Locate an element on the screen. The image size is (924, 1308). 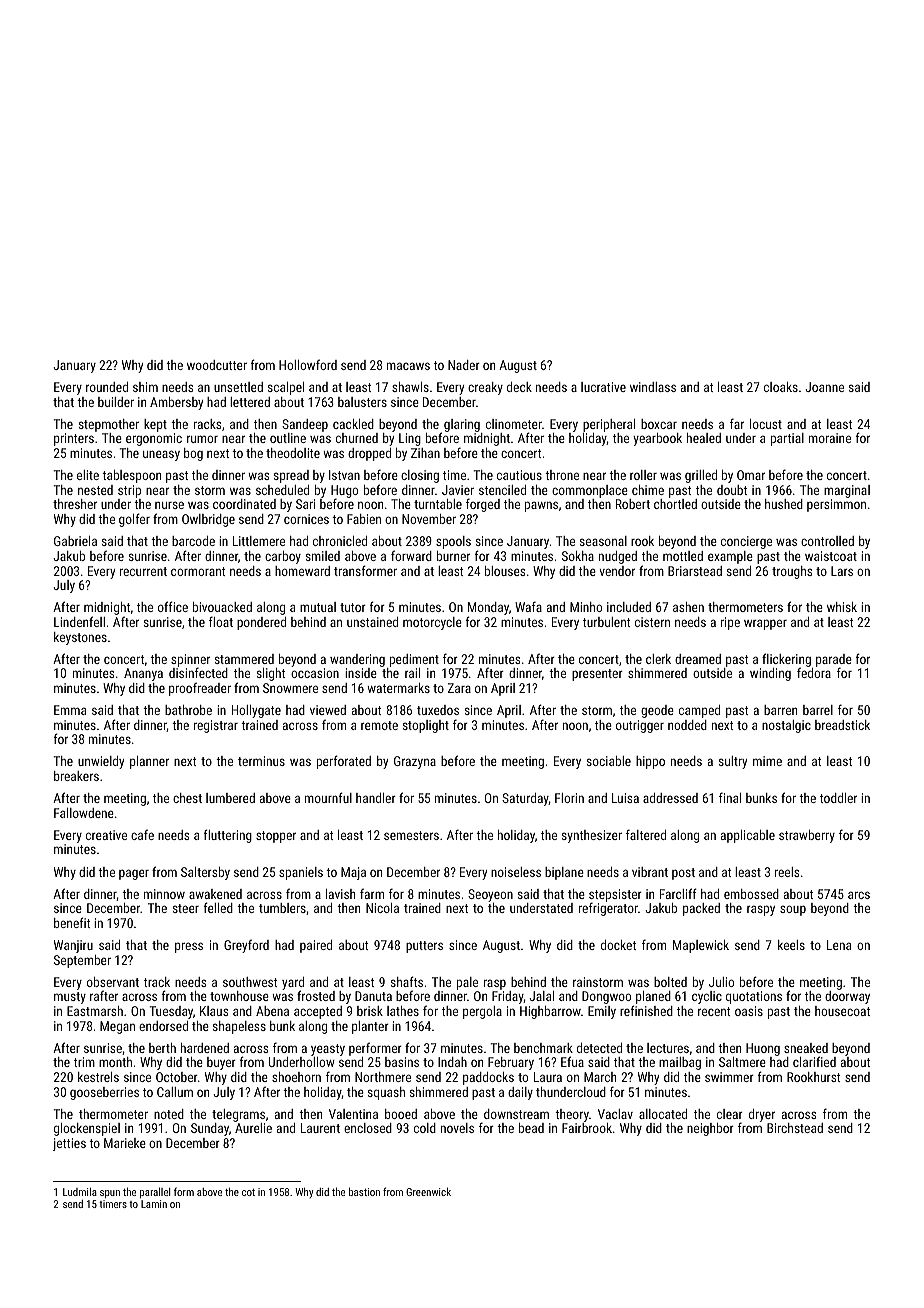
breakers is located at coordinates (76, 776).
